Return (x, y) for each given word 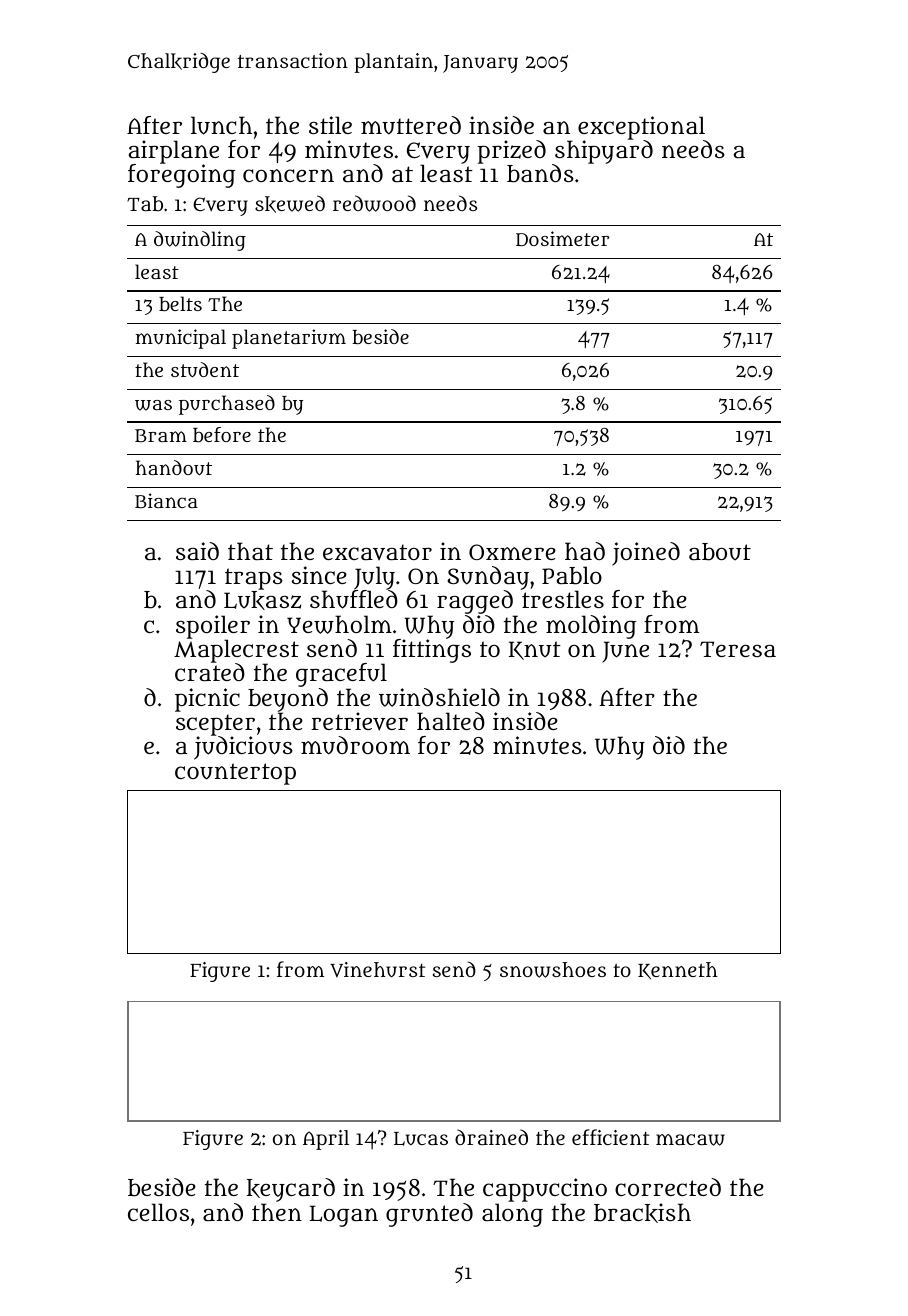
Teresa (738, 649)
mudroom (355, 745)
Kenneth (678, 971)
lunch (221, 125)
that (250, 551)
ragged (475, 602)
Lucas (421, 1139)
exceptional (641, 128)
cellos (158, 1212)
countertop (235, 774)
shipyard (603, 152)
